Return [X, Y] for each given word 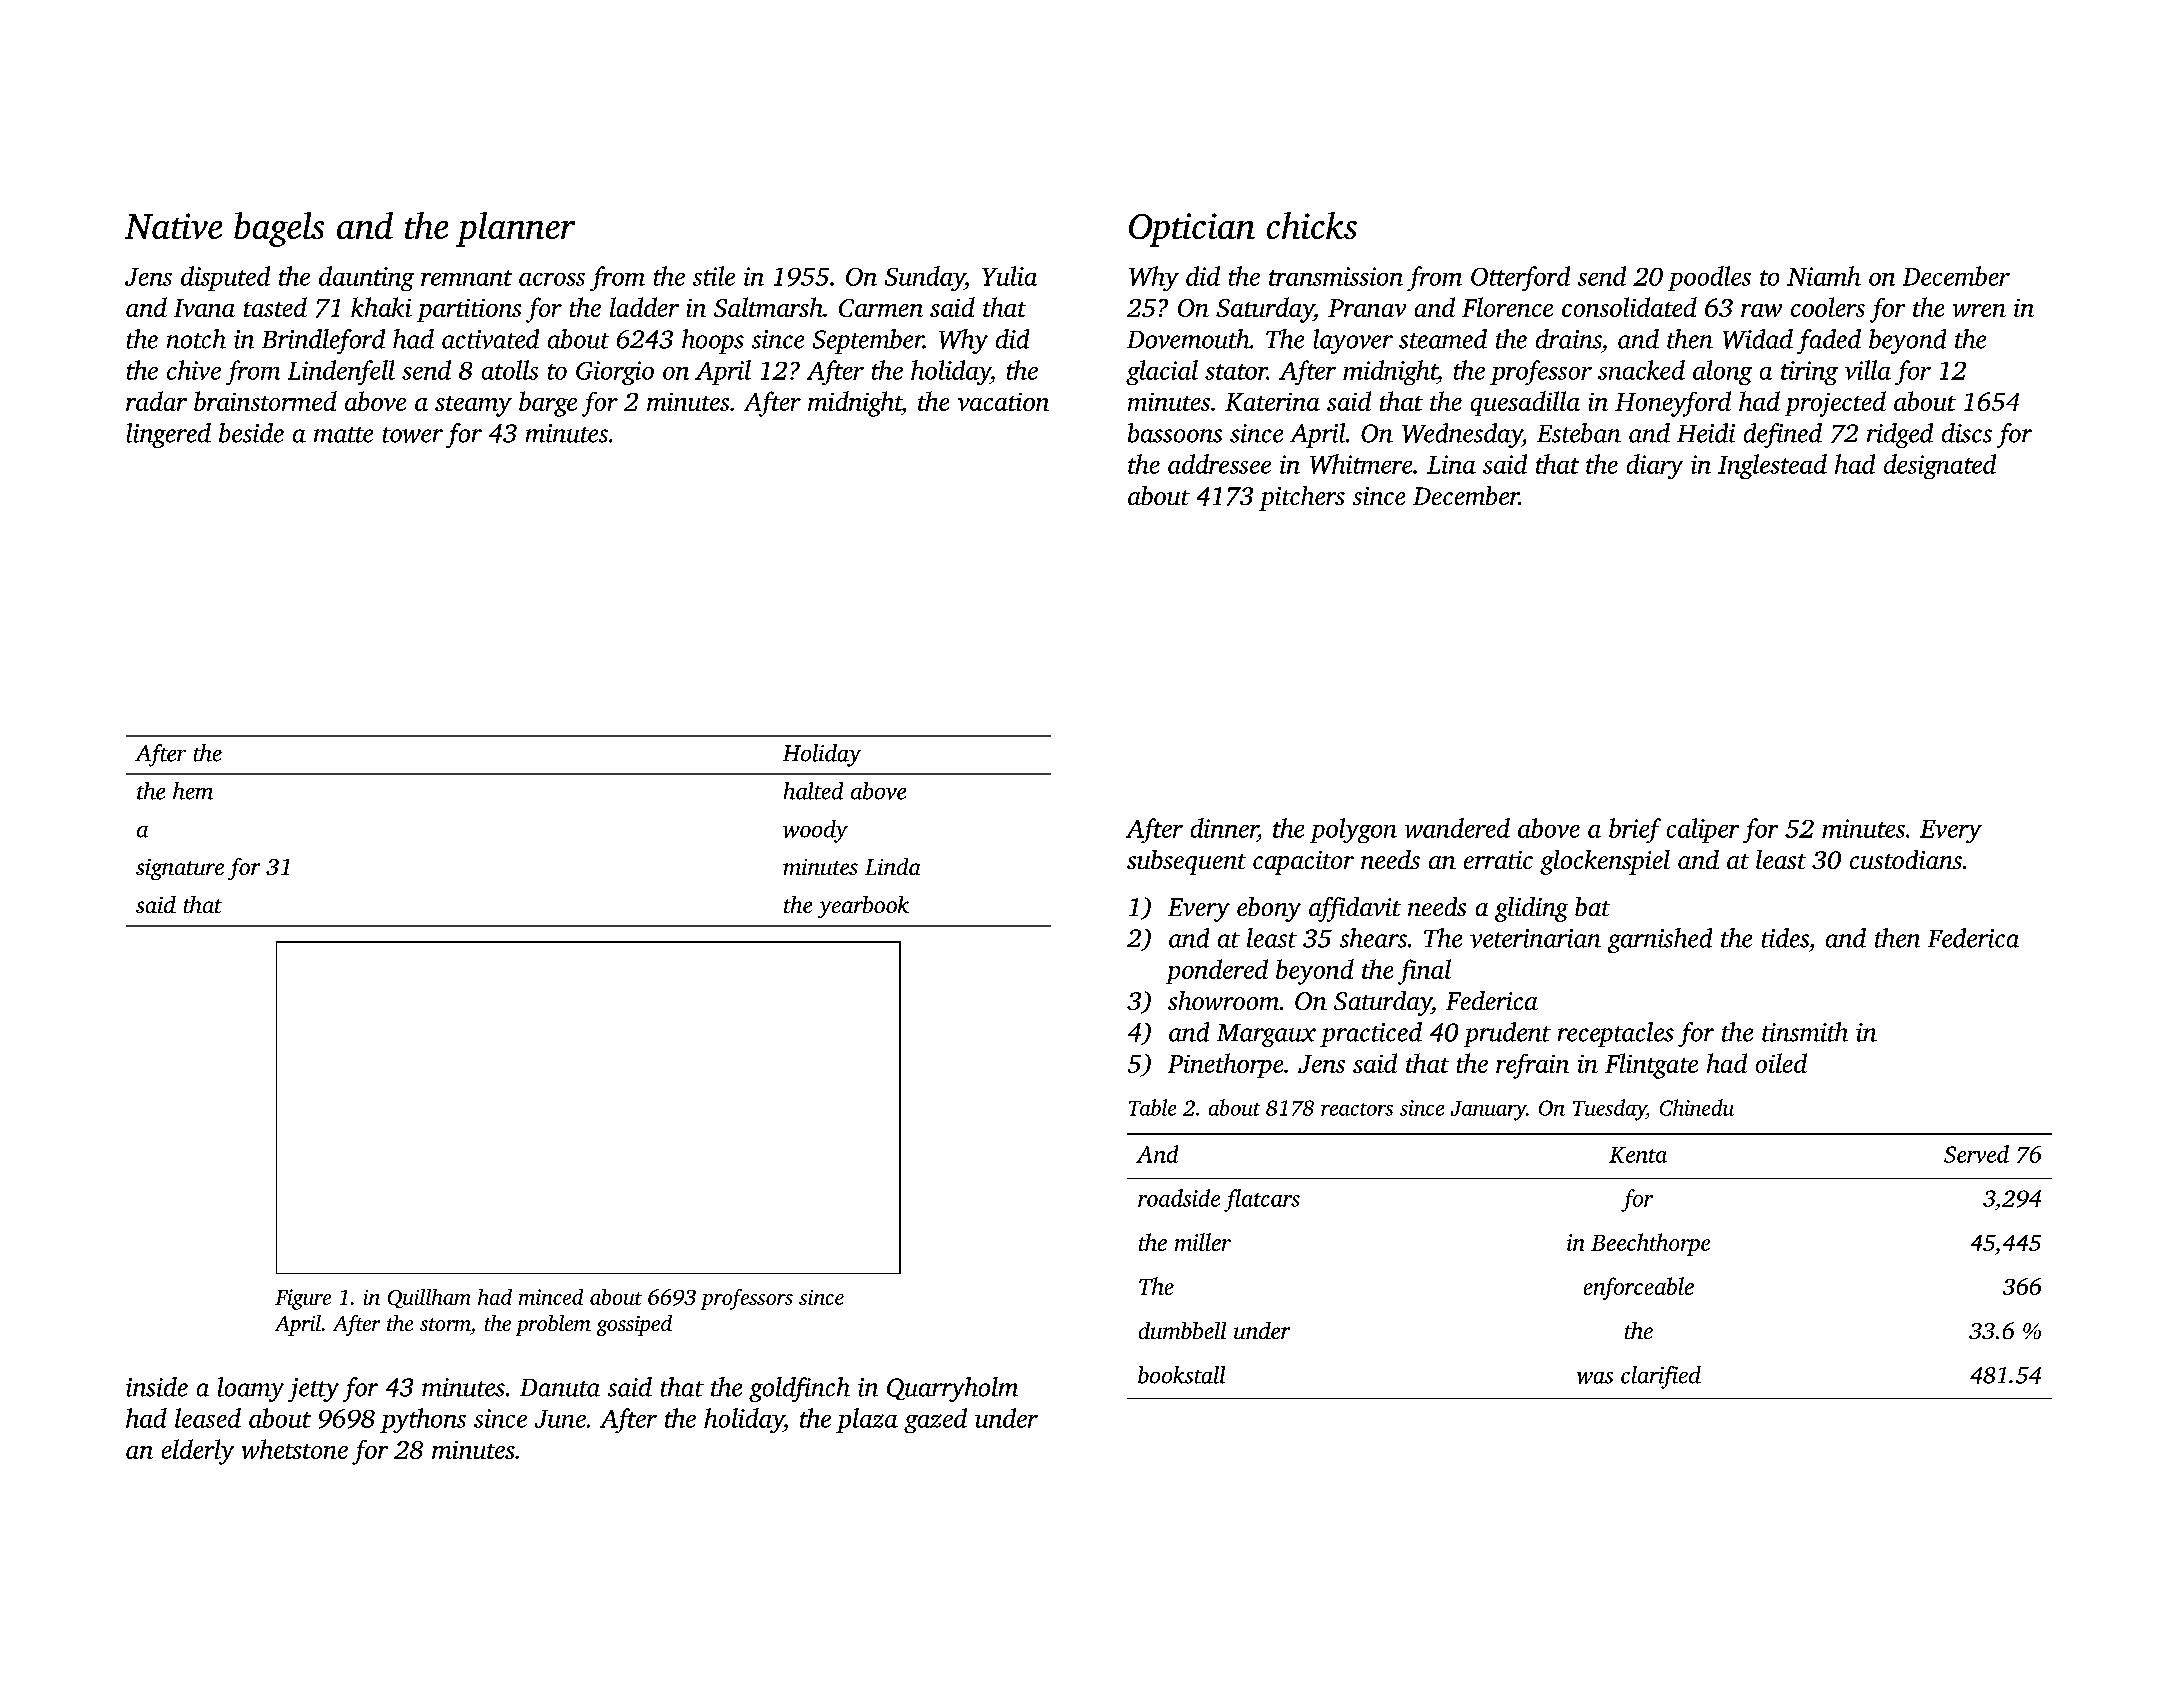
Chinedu [1697, 1107]
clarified [1661, 1377]
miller [1203, 1242]
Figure [303, 1299]
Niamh [1824, 276]
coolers [1828, 307]
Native [173, 226]
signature [180, 869]
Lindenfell [341, 372]
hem [193, 791]
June [560, 1419]
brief [1635, 830]
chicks [1312, 225]
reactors [1357, 1109]
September [868, 341]
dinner [1224, 828]
